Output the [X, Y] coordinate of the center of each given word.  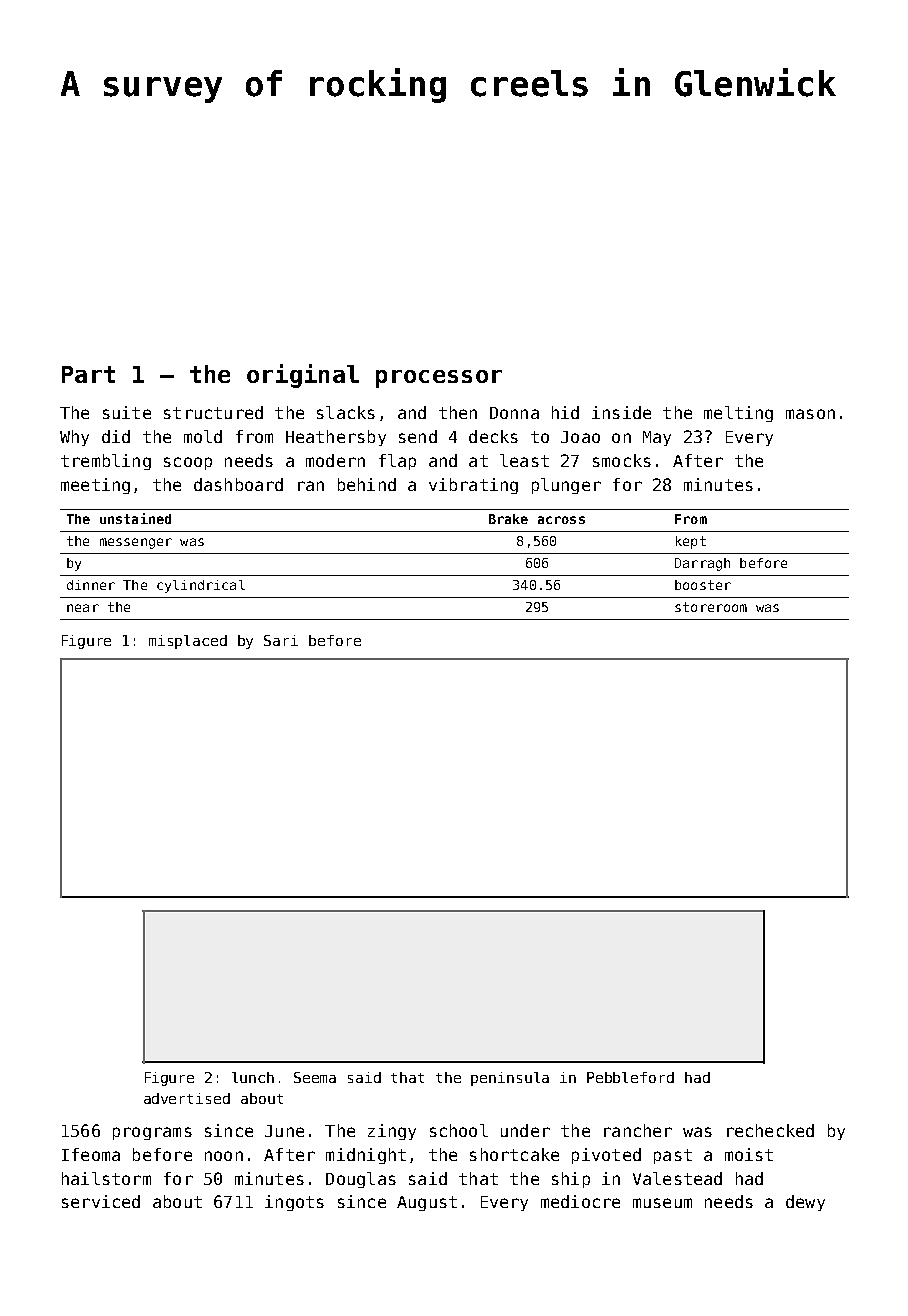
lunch [253, 1077]
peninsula [510, 1079]
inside [621, 412]
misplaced [188, 642]
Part [88, 374]
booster [703, 585]
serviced [101, 1201]
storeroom [711, 607]
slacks [346, 412]
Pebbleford [630, 1077]
